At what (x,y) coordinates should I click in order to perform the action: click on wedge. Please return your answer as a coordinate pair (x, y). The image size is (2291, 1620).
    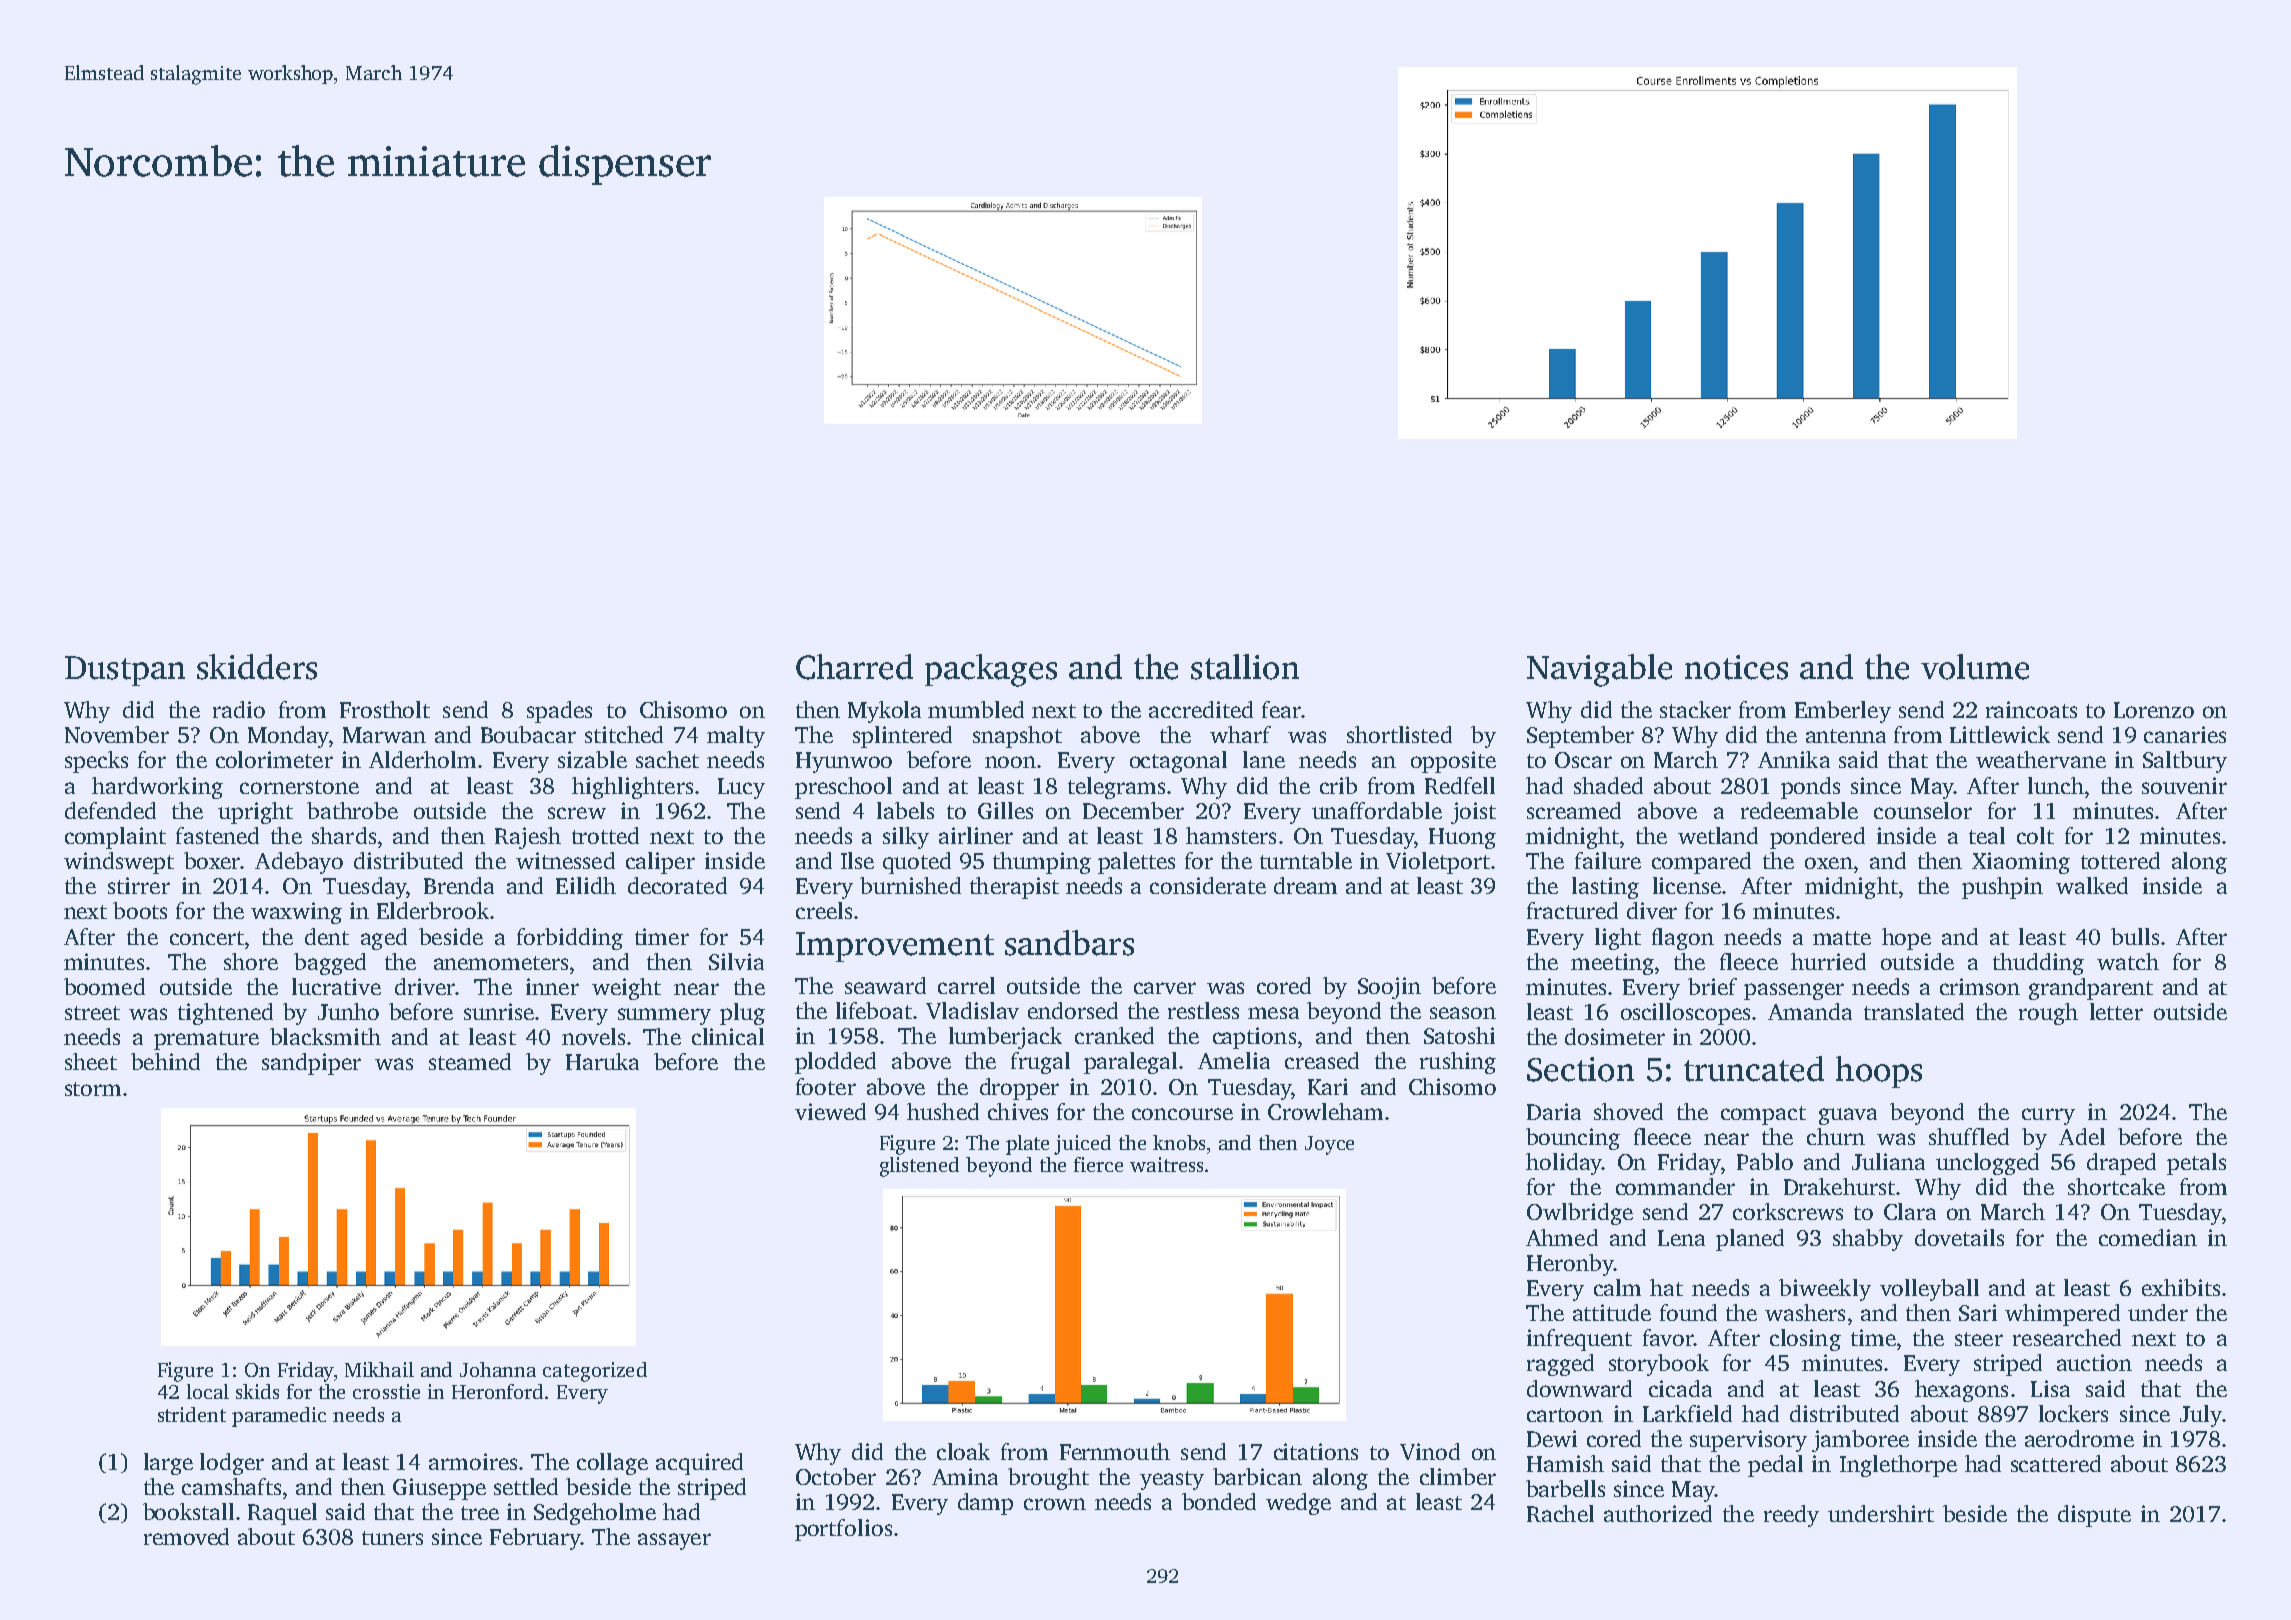
    Looking at the image, I should click on (1298, 1504).
